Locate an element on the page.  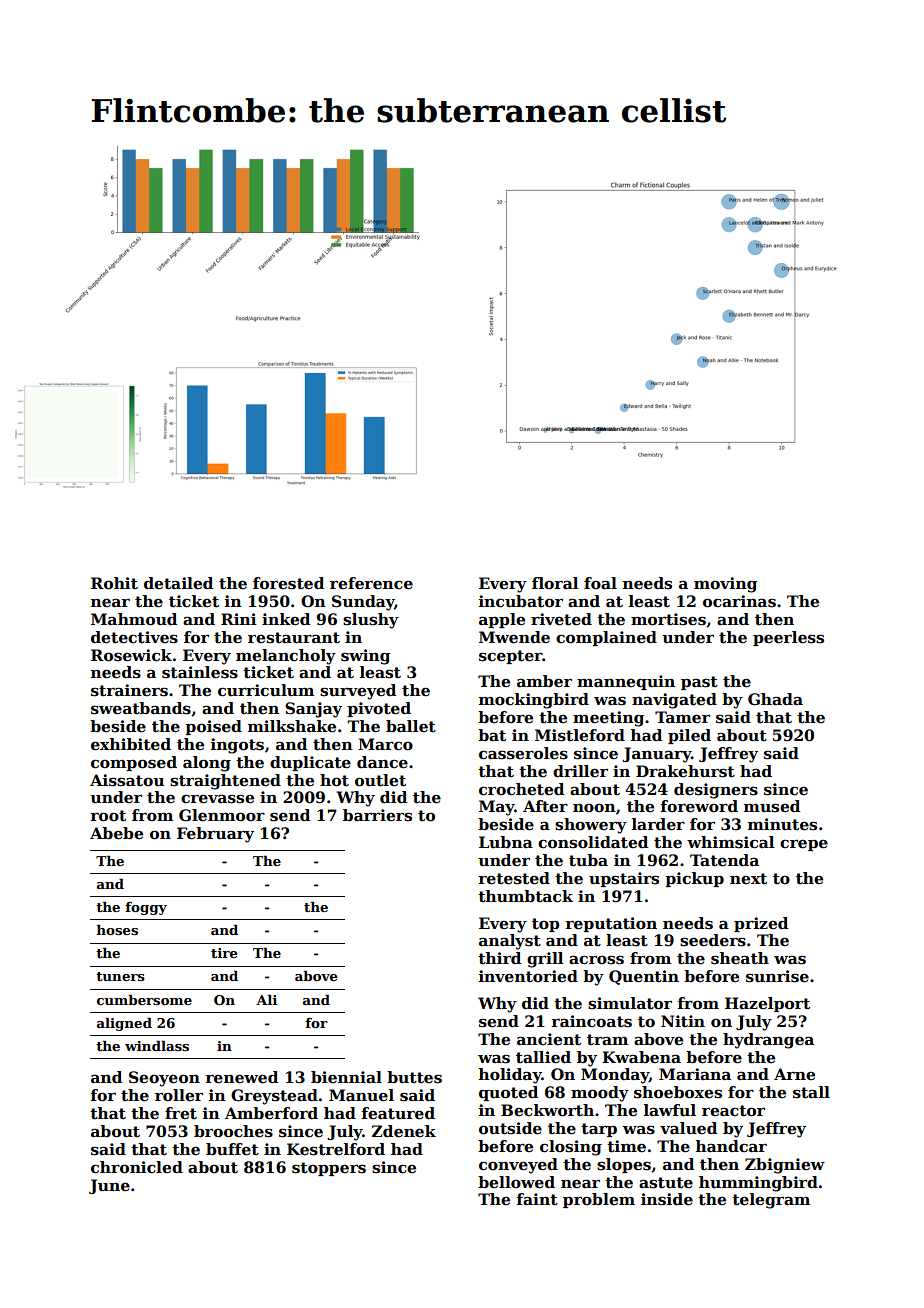
renewed is located at coordinates (241, 1077).
